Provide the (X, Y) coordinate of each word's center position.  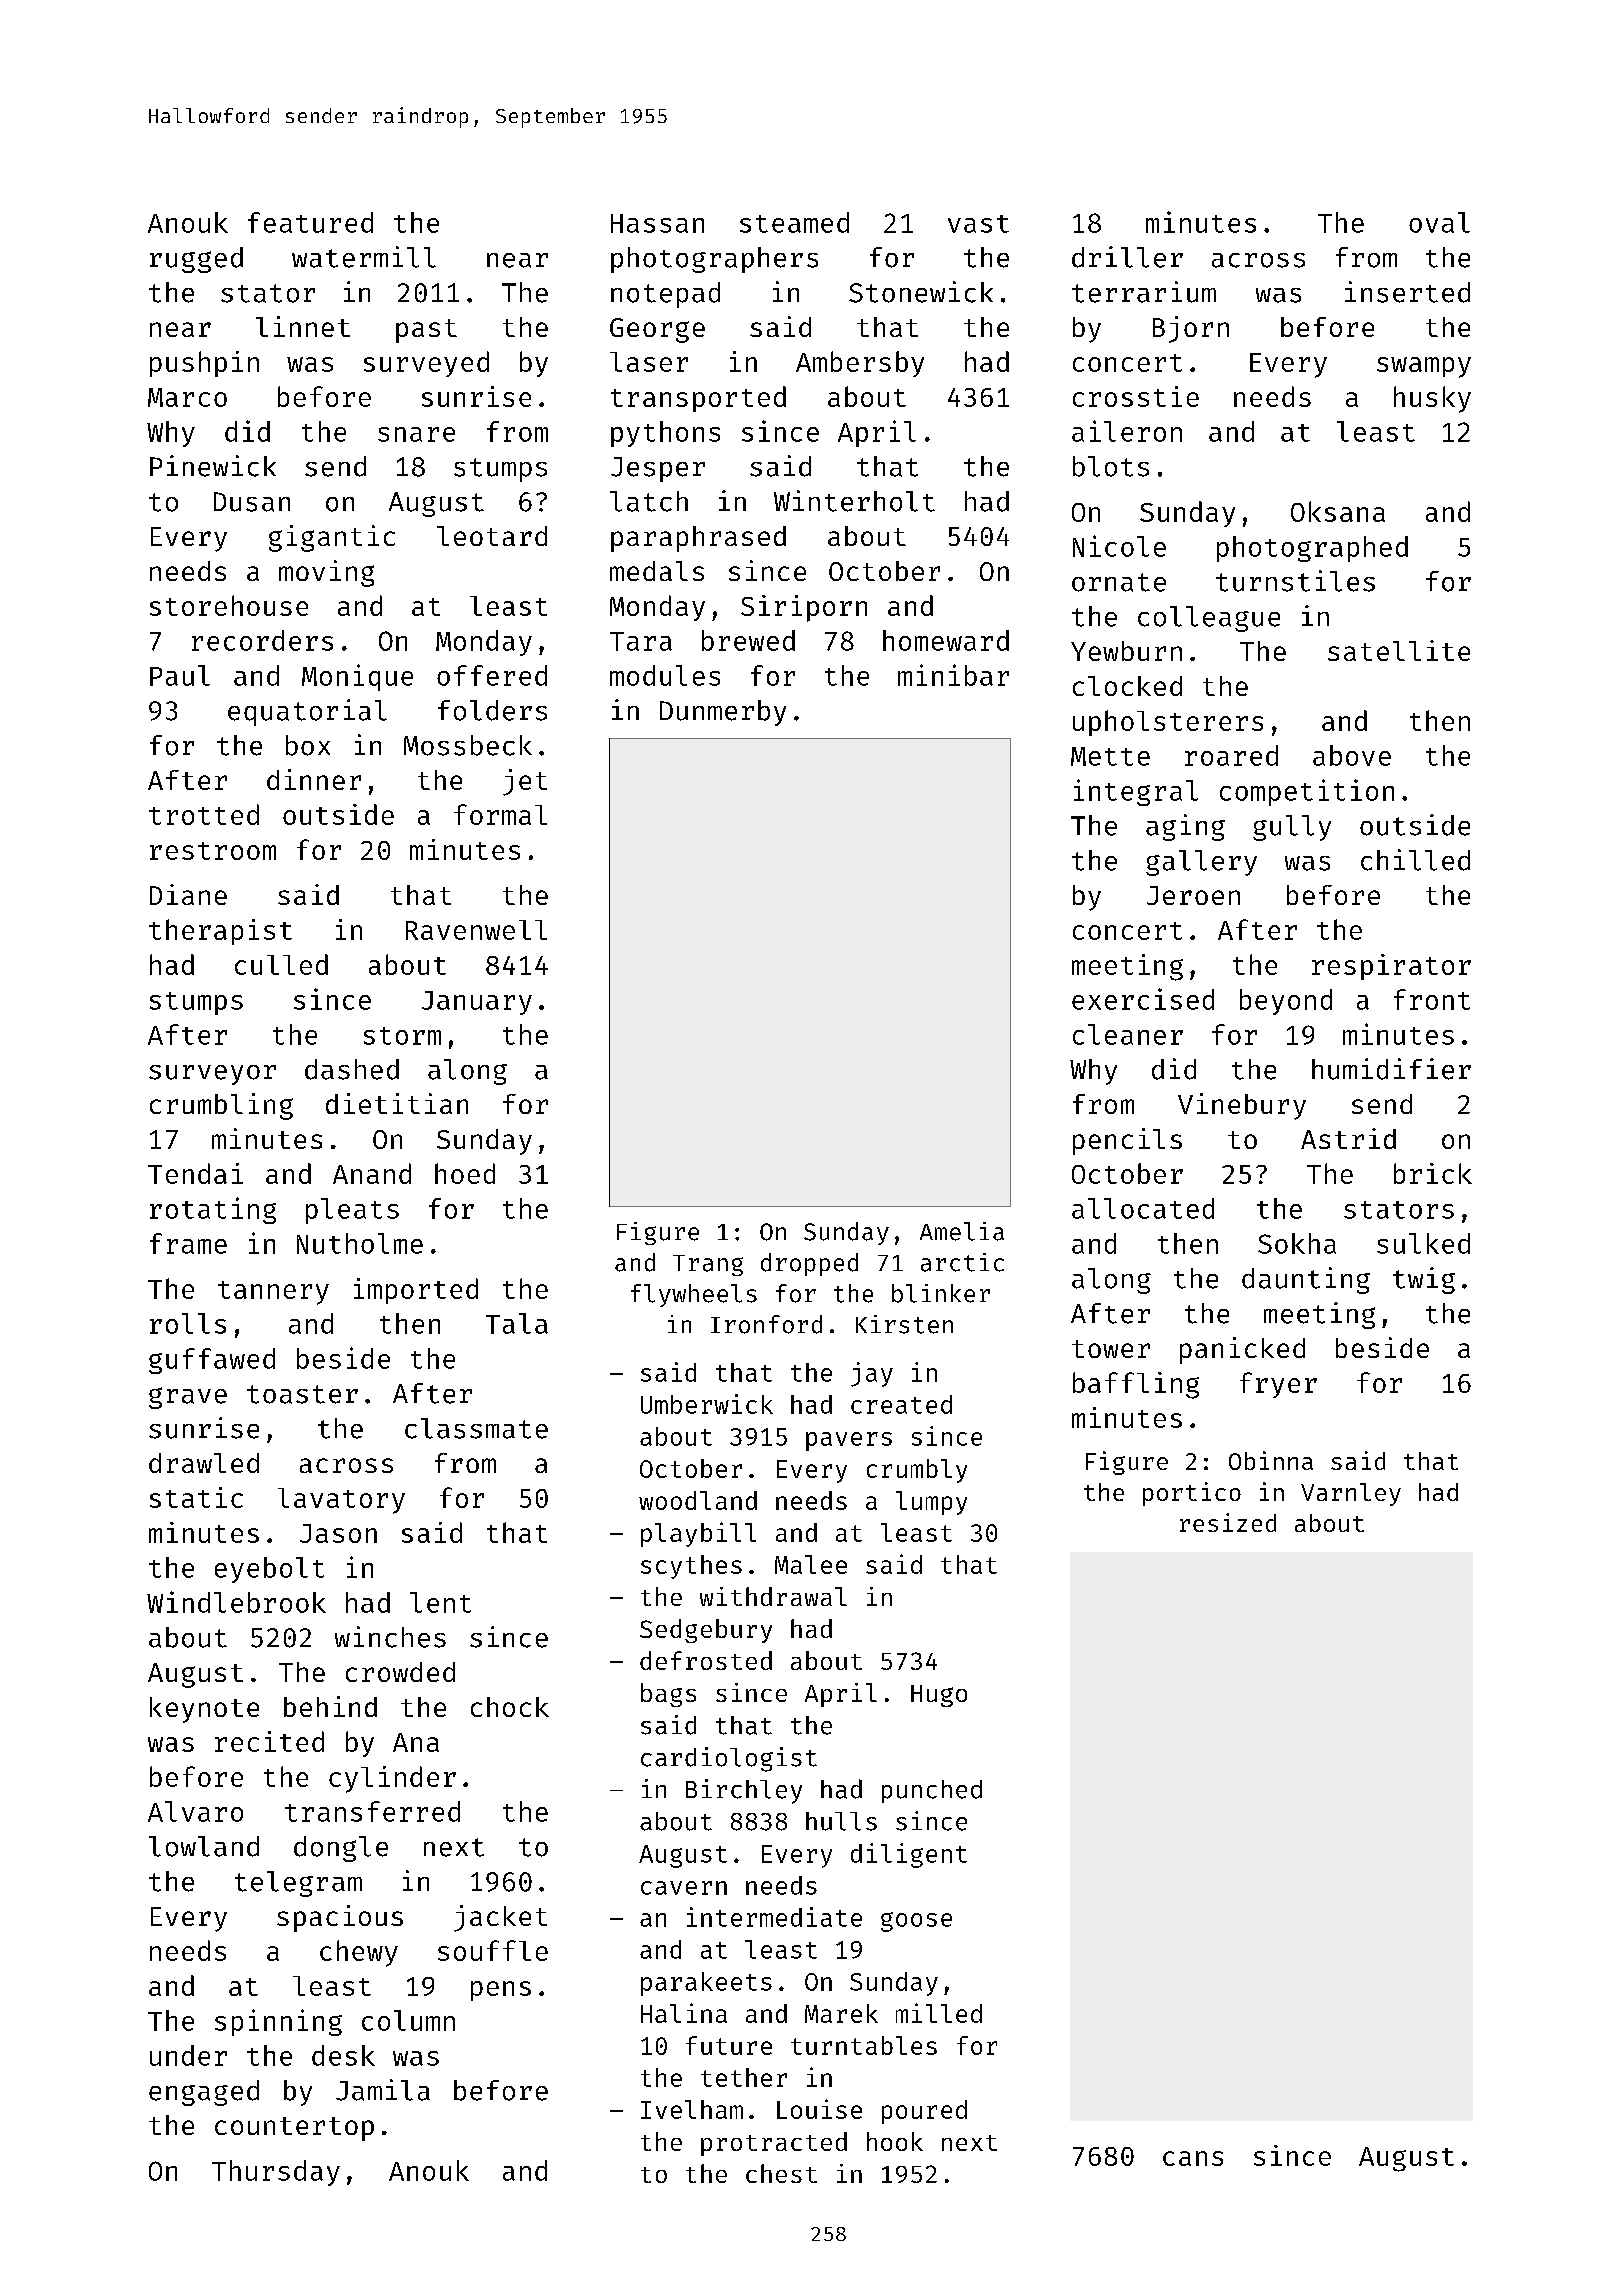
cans (1193, 2158)
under (188, 2055)
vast (978, 224)
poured (924, 2112)
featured (310, 222)
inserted (1407, 292)
